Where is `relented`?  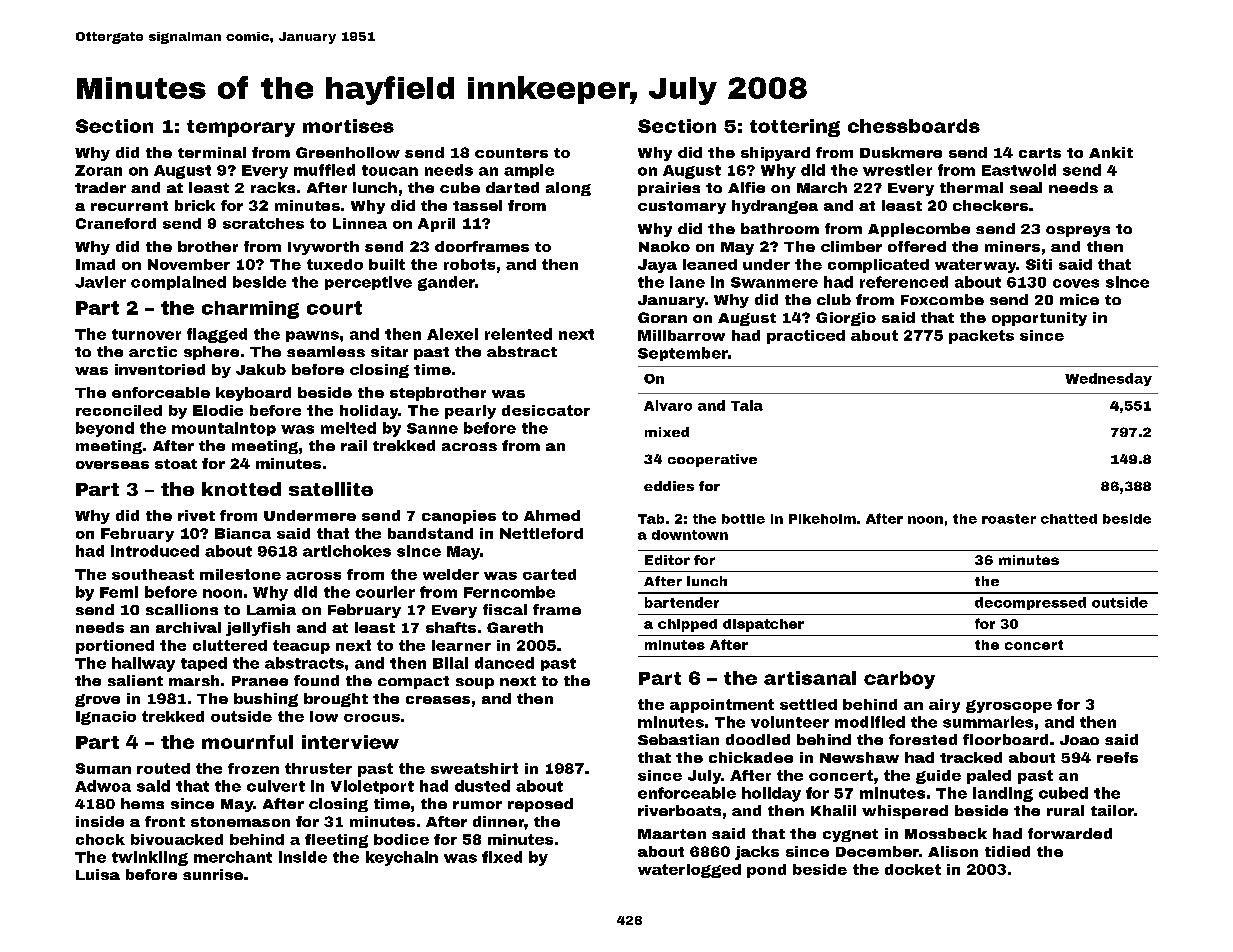
relented is located at coordinates (518, 334).
